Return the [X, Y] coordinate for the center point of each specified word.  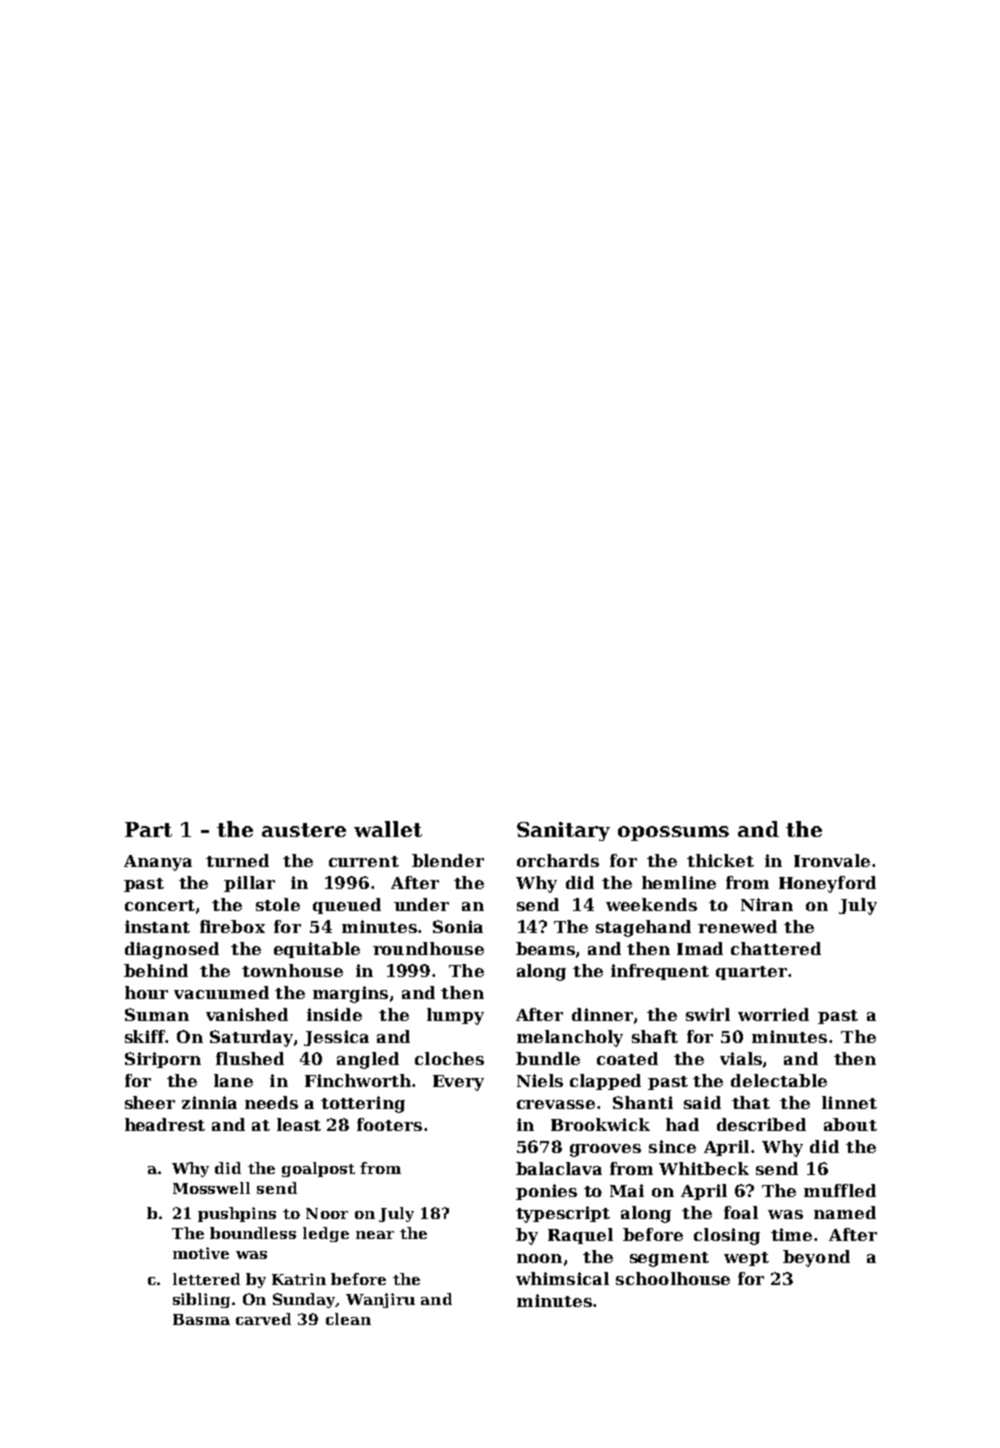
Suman [157, 1014]
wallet [388, 829]
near [375, 1235]
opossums [673, 833]
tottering [363, 1104]
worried [773, 1014]
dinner [602, 1014]
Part [148, 829]
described [761, 1124]
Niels [540, 1080]
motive [201, 1253]
